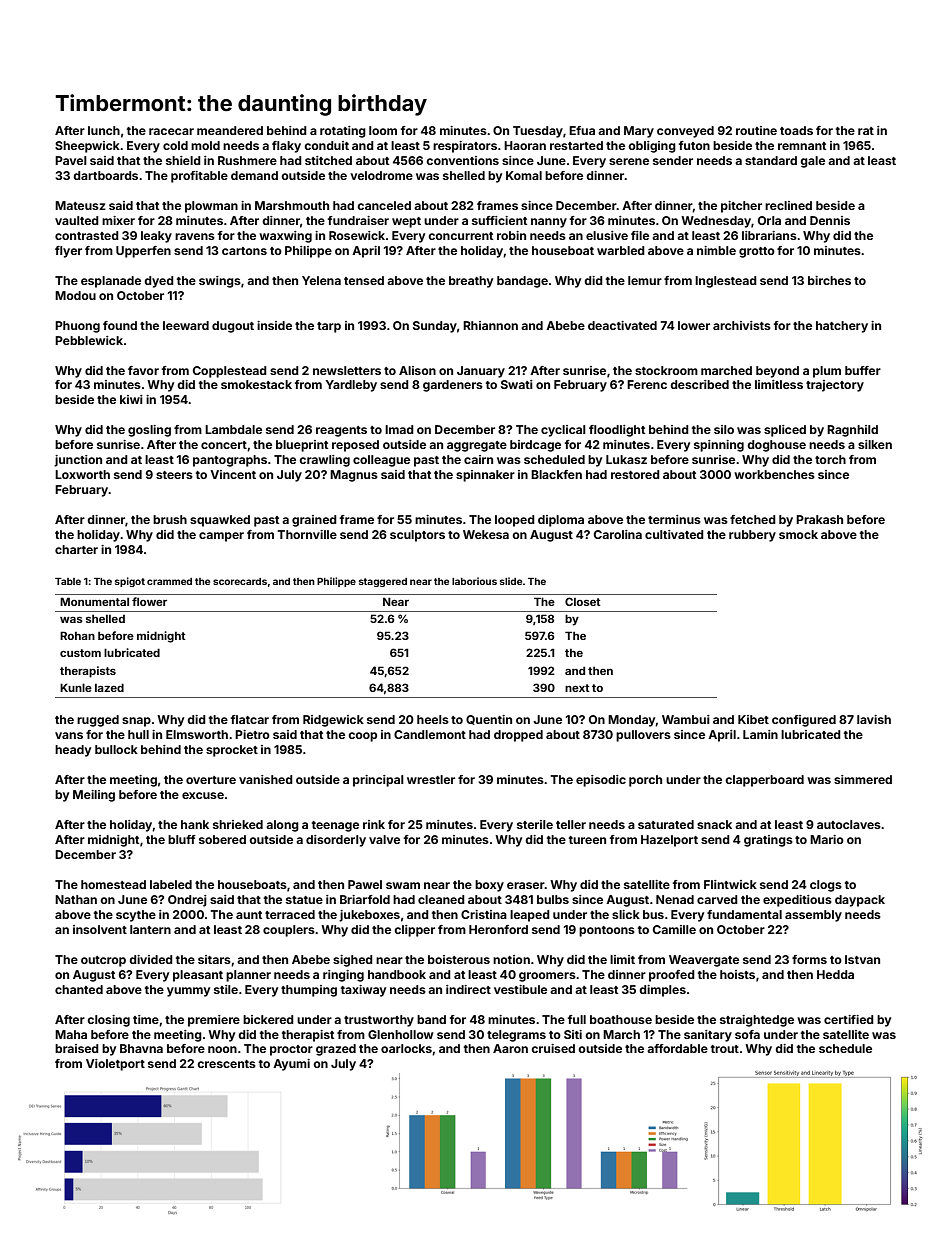 This screenshot has width=952, height=1233. What do you see at coordinates (187, 901) in the screenshot?
I see `Ondrej` at bounding box center [187, 901].
